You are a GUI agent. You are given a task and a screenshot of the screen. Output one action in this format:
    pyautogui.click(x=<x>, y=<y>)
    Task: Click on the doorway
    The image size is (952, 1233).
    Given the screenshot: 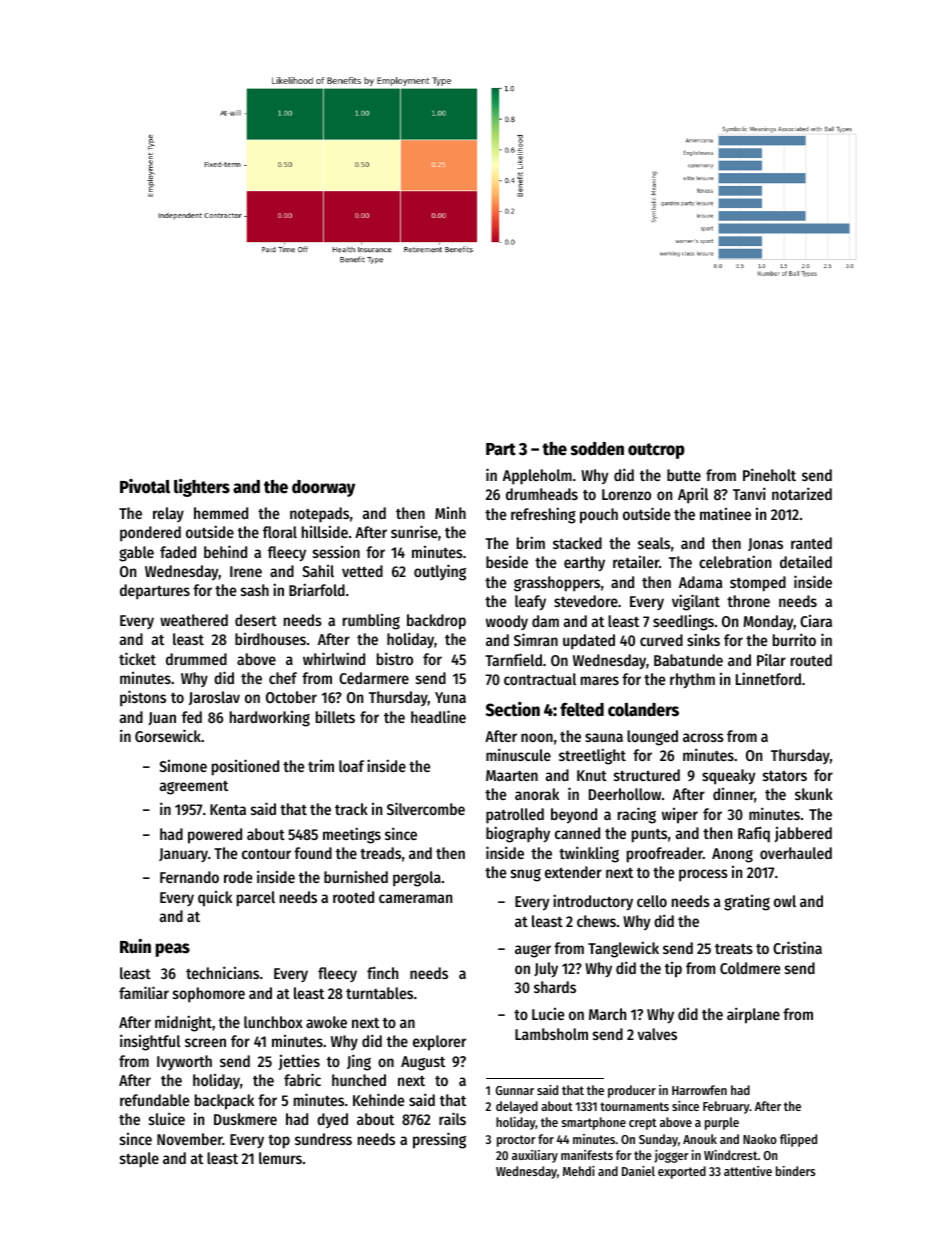 What is the action you would take?
    pyautogui.click(x=323, y=488)
